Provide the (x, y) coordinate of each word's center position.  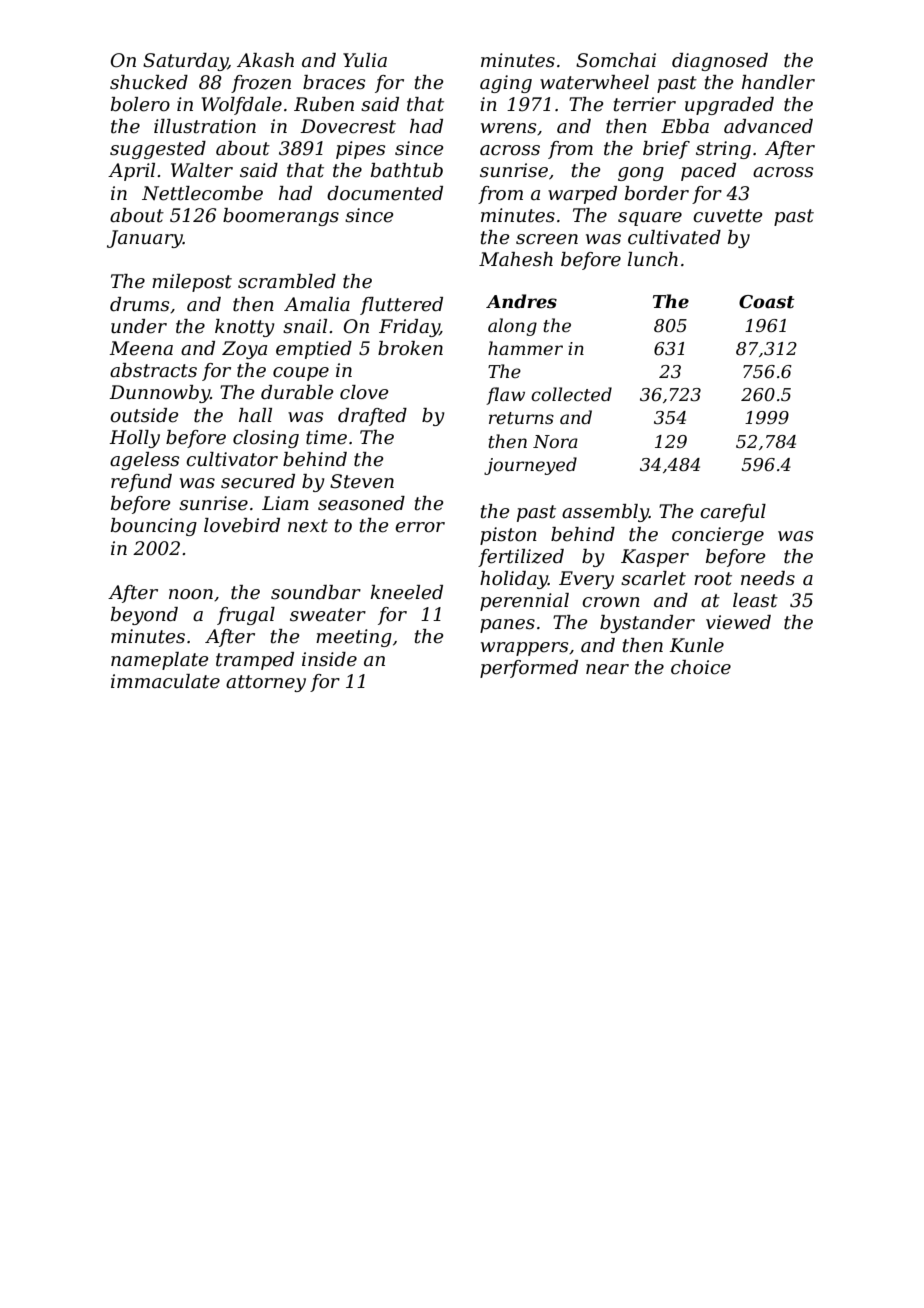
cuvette (728, 216)
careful (733, 513)
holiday (514, 580)
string (723, 150)
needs (768, 578)
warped (582, 195)
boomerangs (281, 217)
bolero (140, 104)
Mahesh (516, 259)
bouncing (154, 527)
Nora (555, 441)
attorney (266, 683)
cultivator (232, 459)
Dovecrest (348, 126)
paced (708, 172)
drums (139, 304)
